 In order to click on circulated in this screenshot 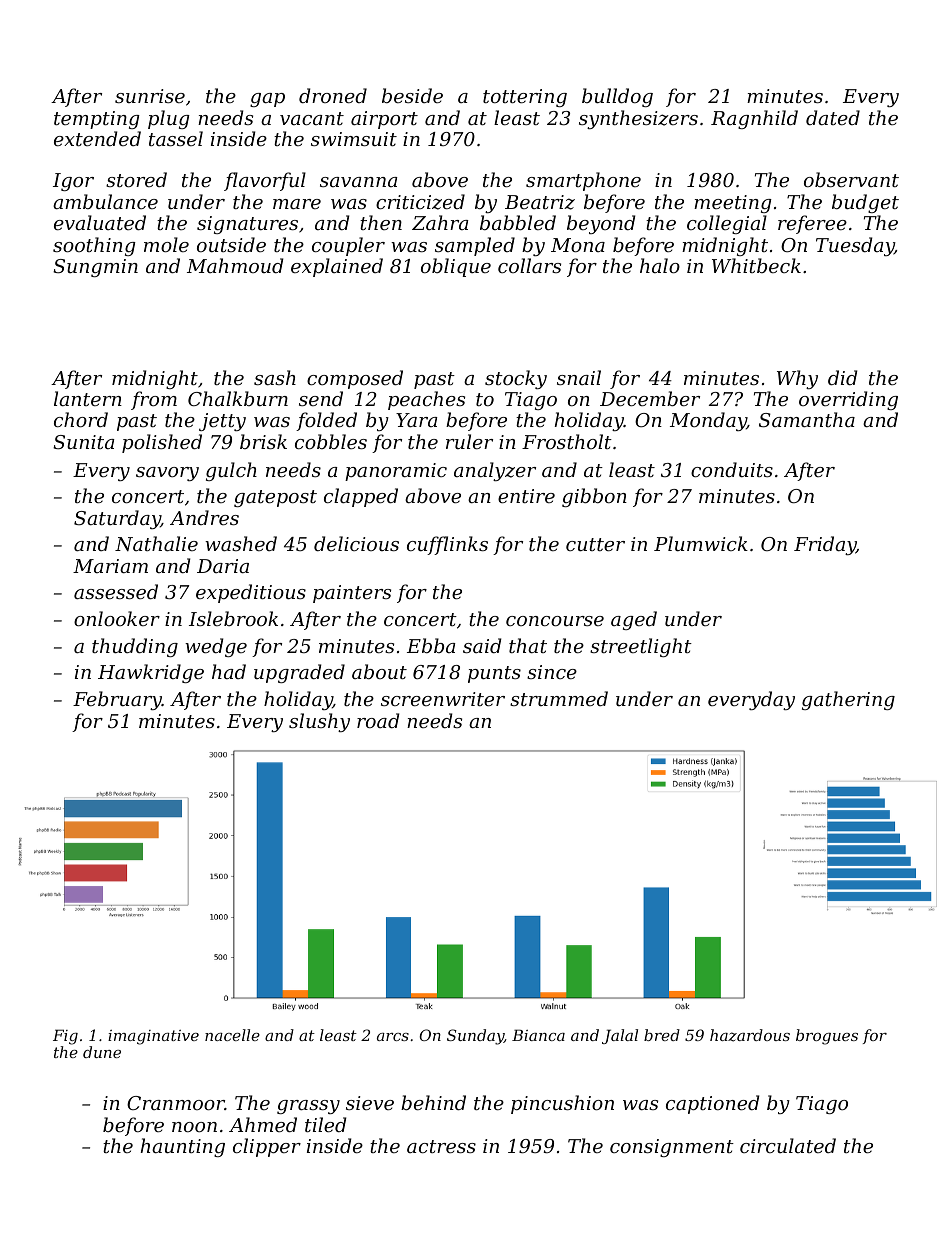, I will do `click(788, 1145)`.
